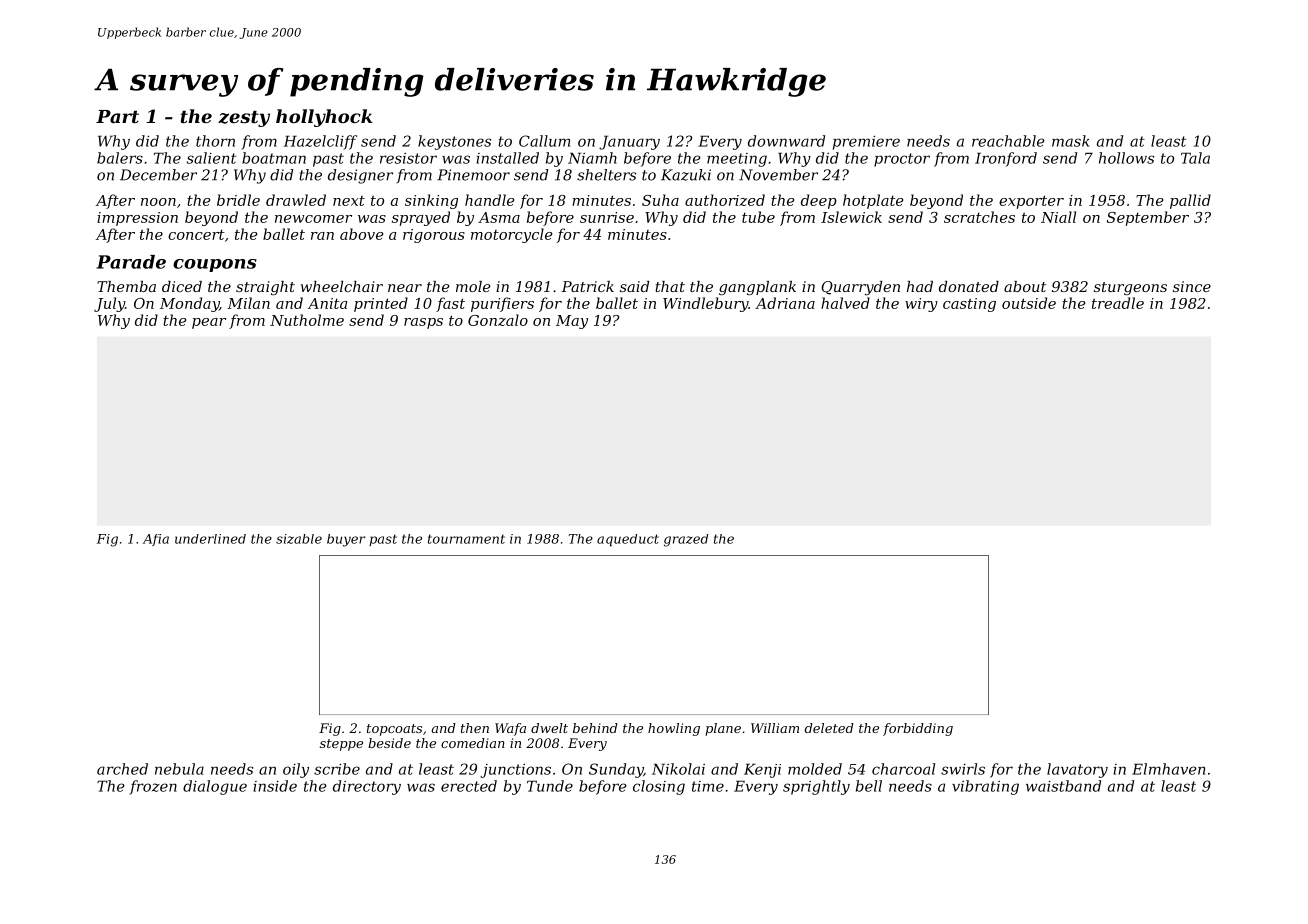  What do you see at coordinates (979, 217) in the screenshot?
I see `scratches` at bounding box center [979, 217].
